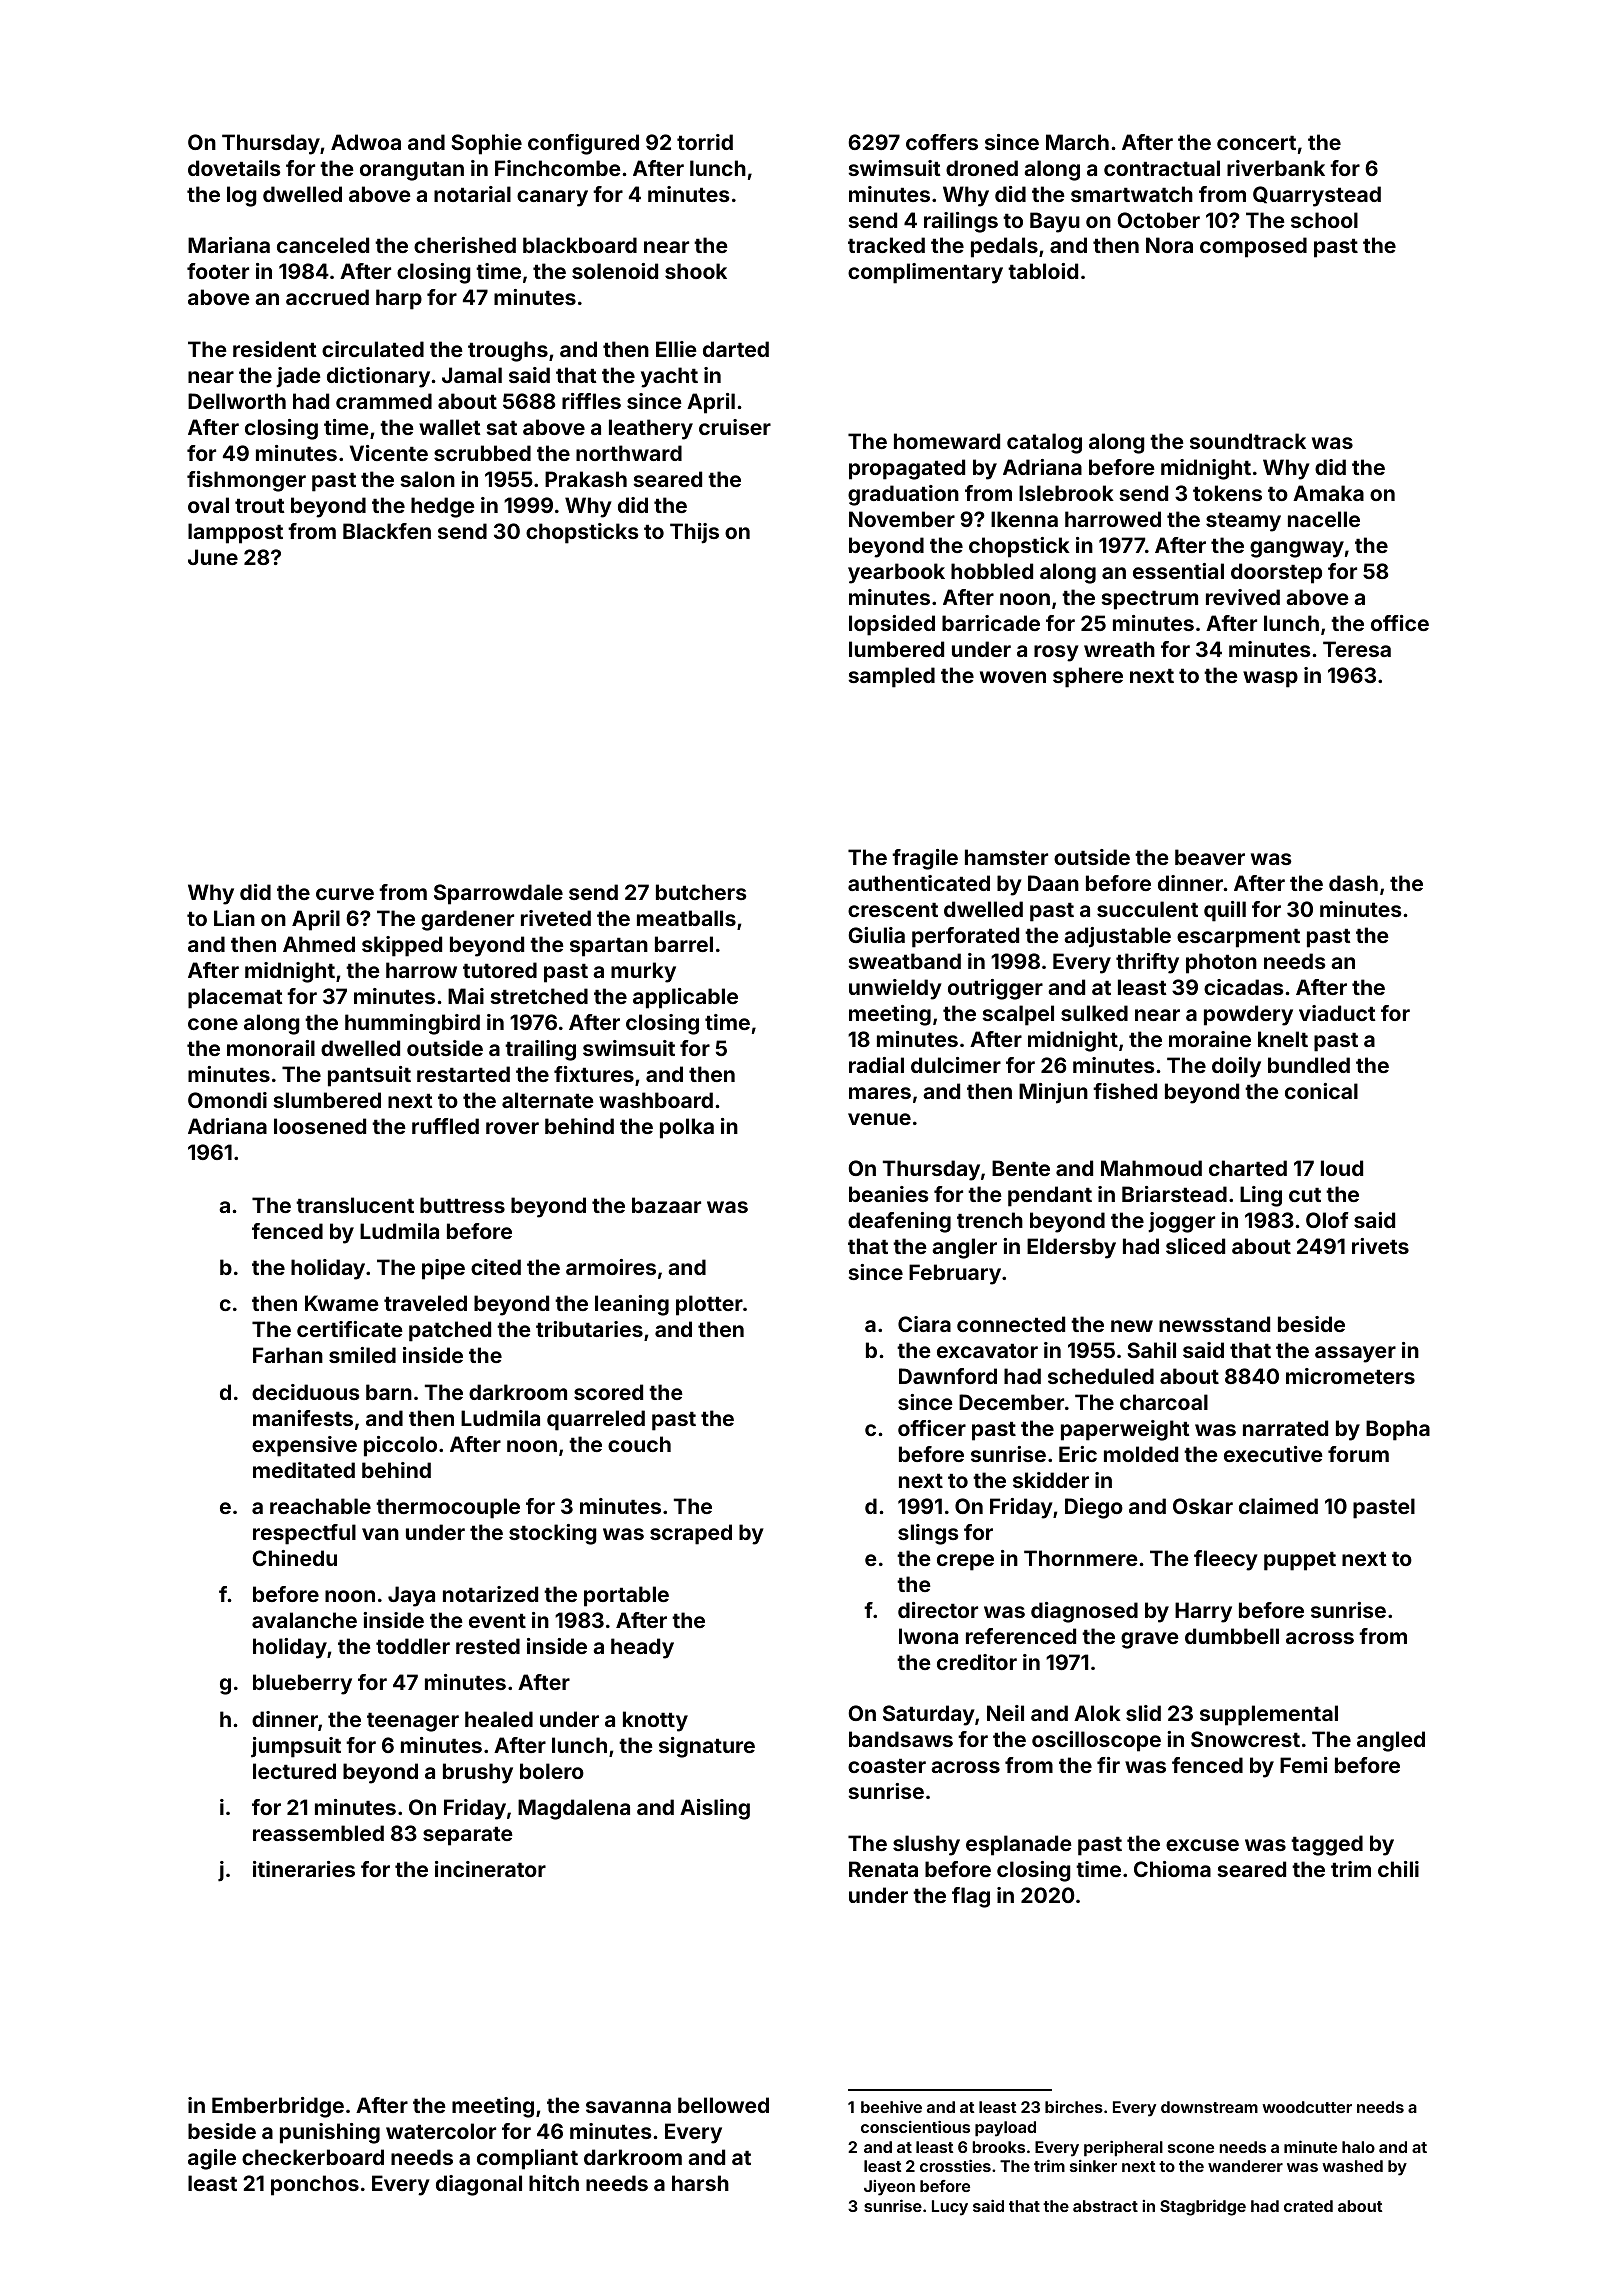  What do you see at coordinates (628, 2107) in the screenshot?
I see `savanna` at bounding box center [628, 2107].
